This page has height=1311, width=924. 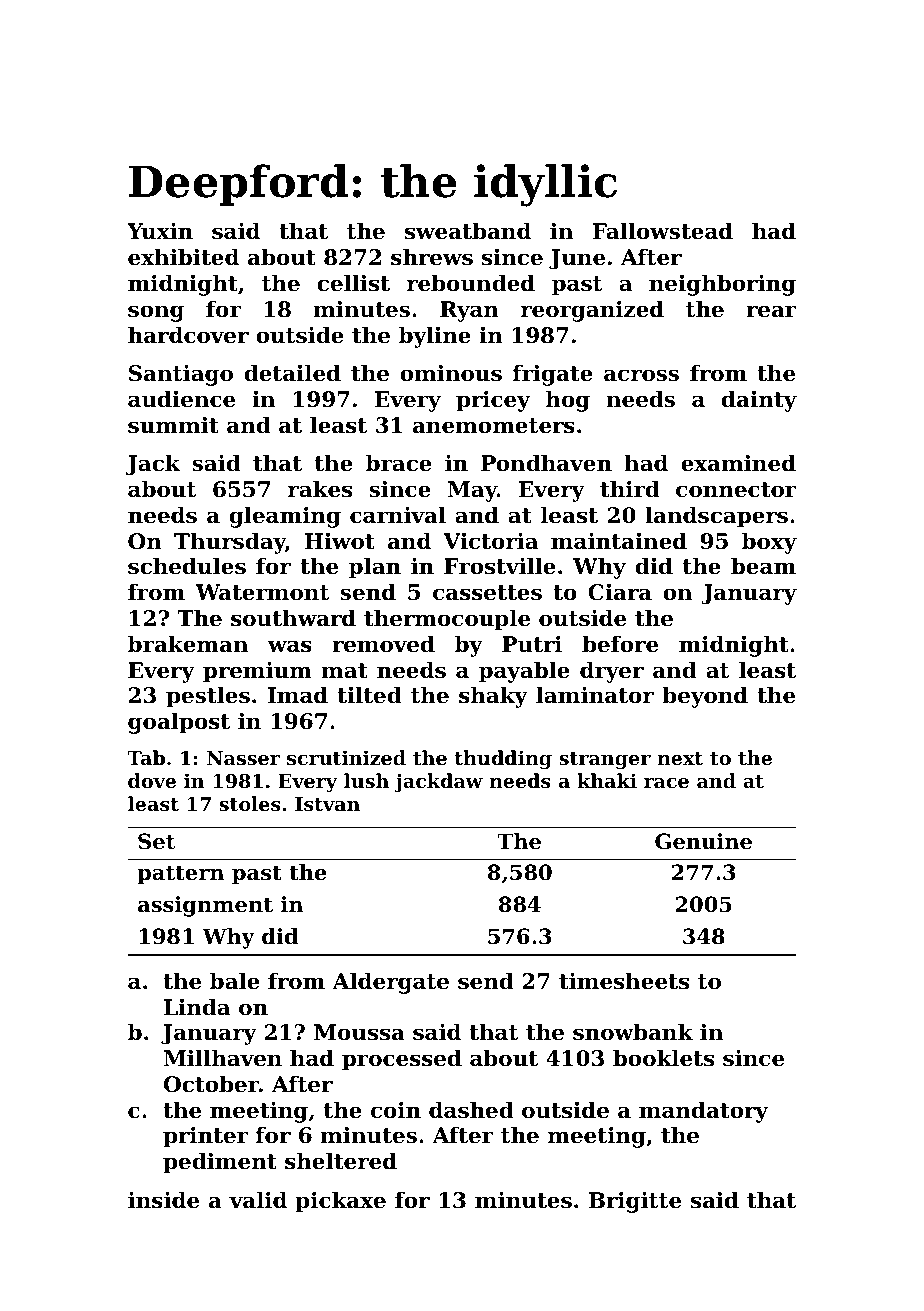 I want to click on neighboring, so click(x=722, y=285).
